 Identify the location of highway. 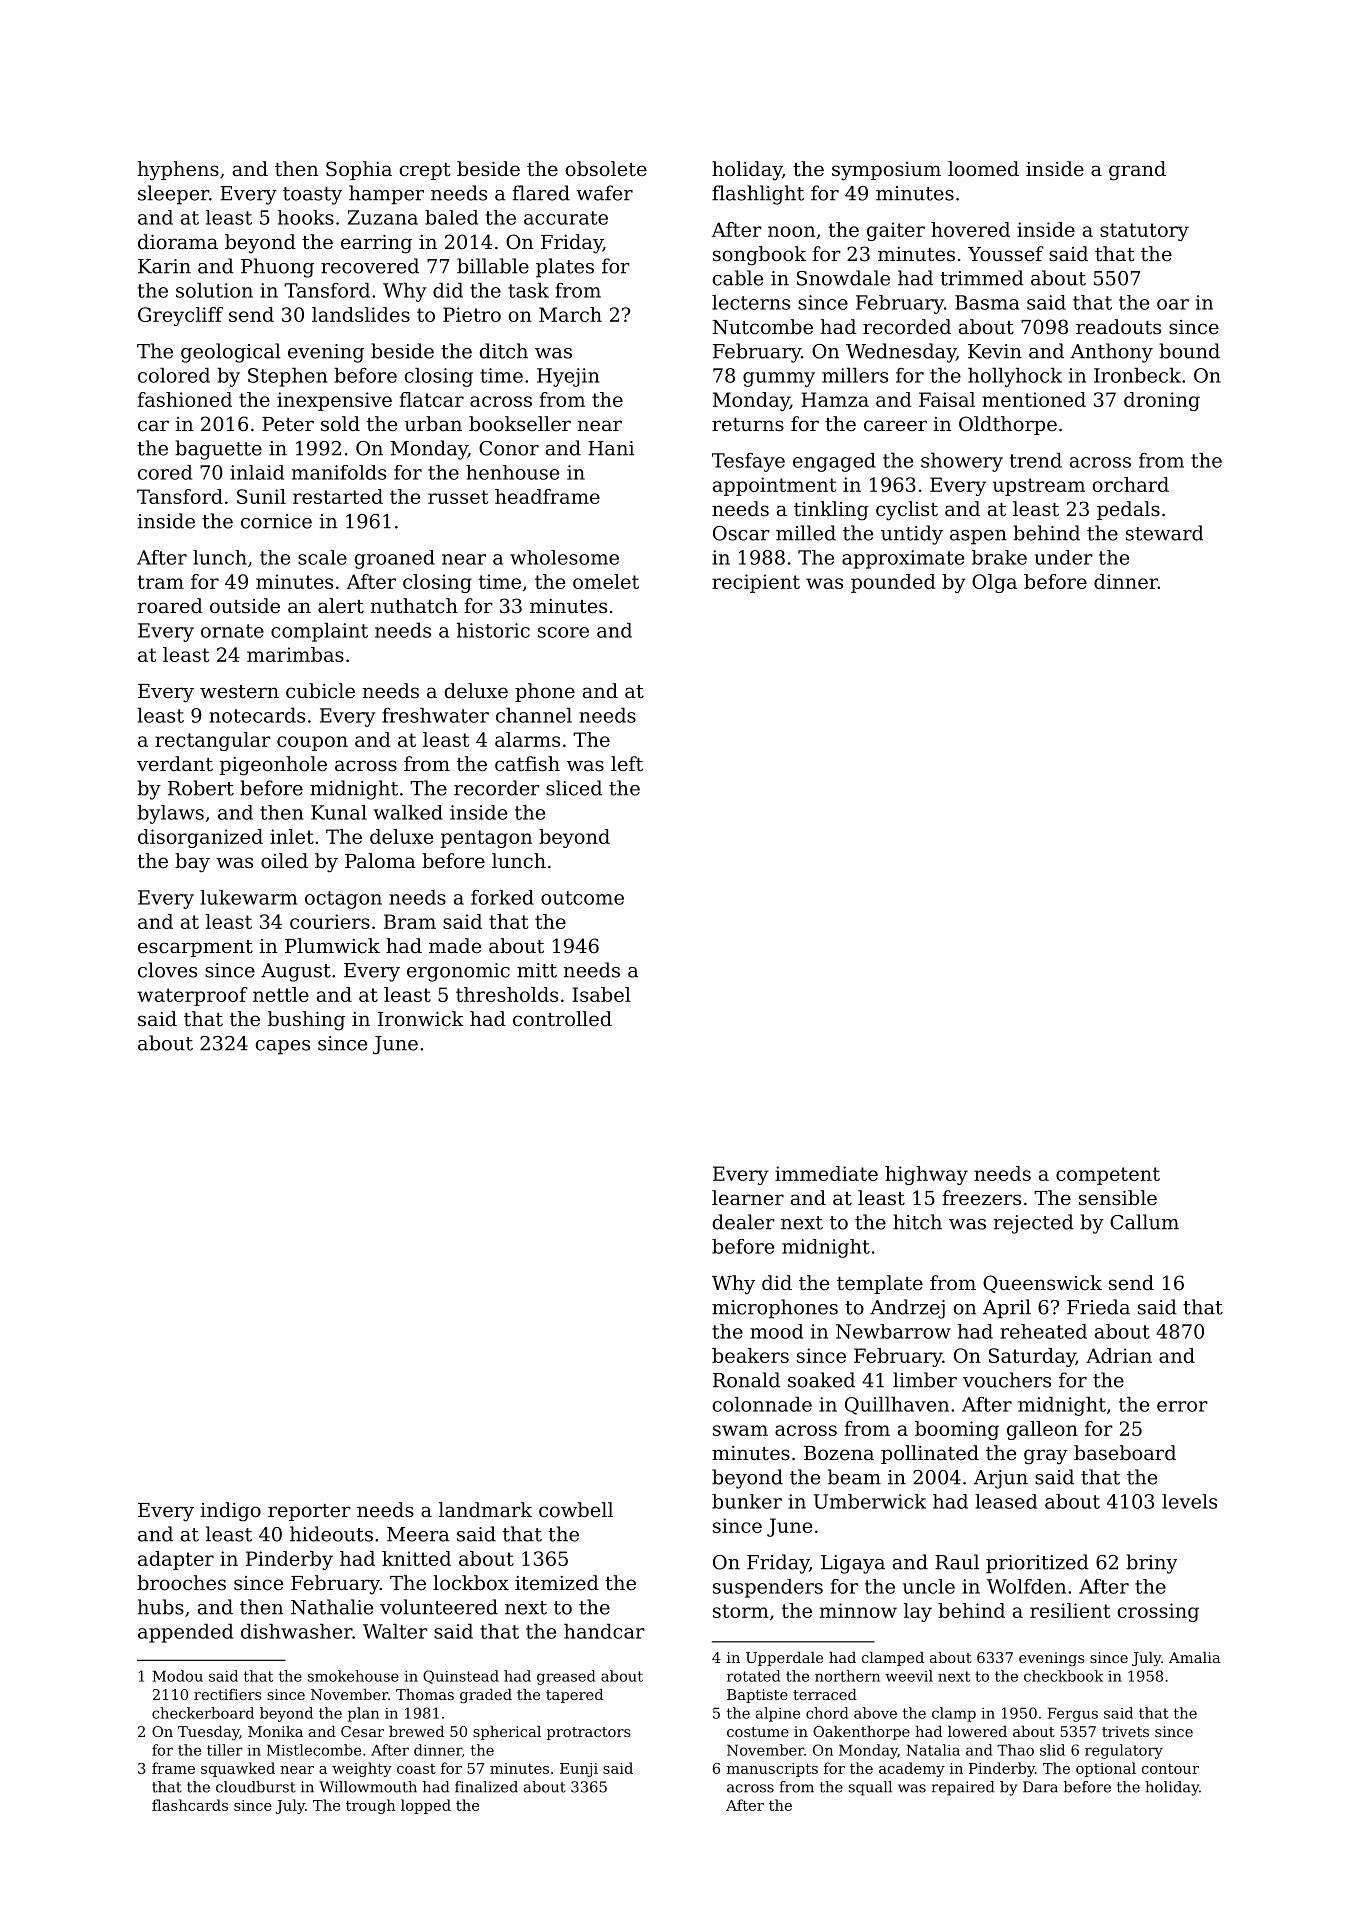
(926, 1175).
